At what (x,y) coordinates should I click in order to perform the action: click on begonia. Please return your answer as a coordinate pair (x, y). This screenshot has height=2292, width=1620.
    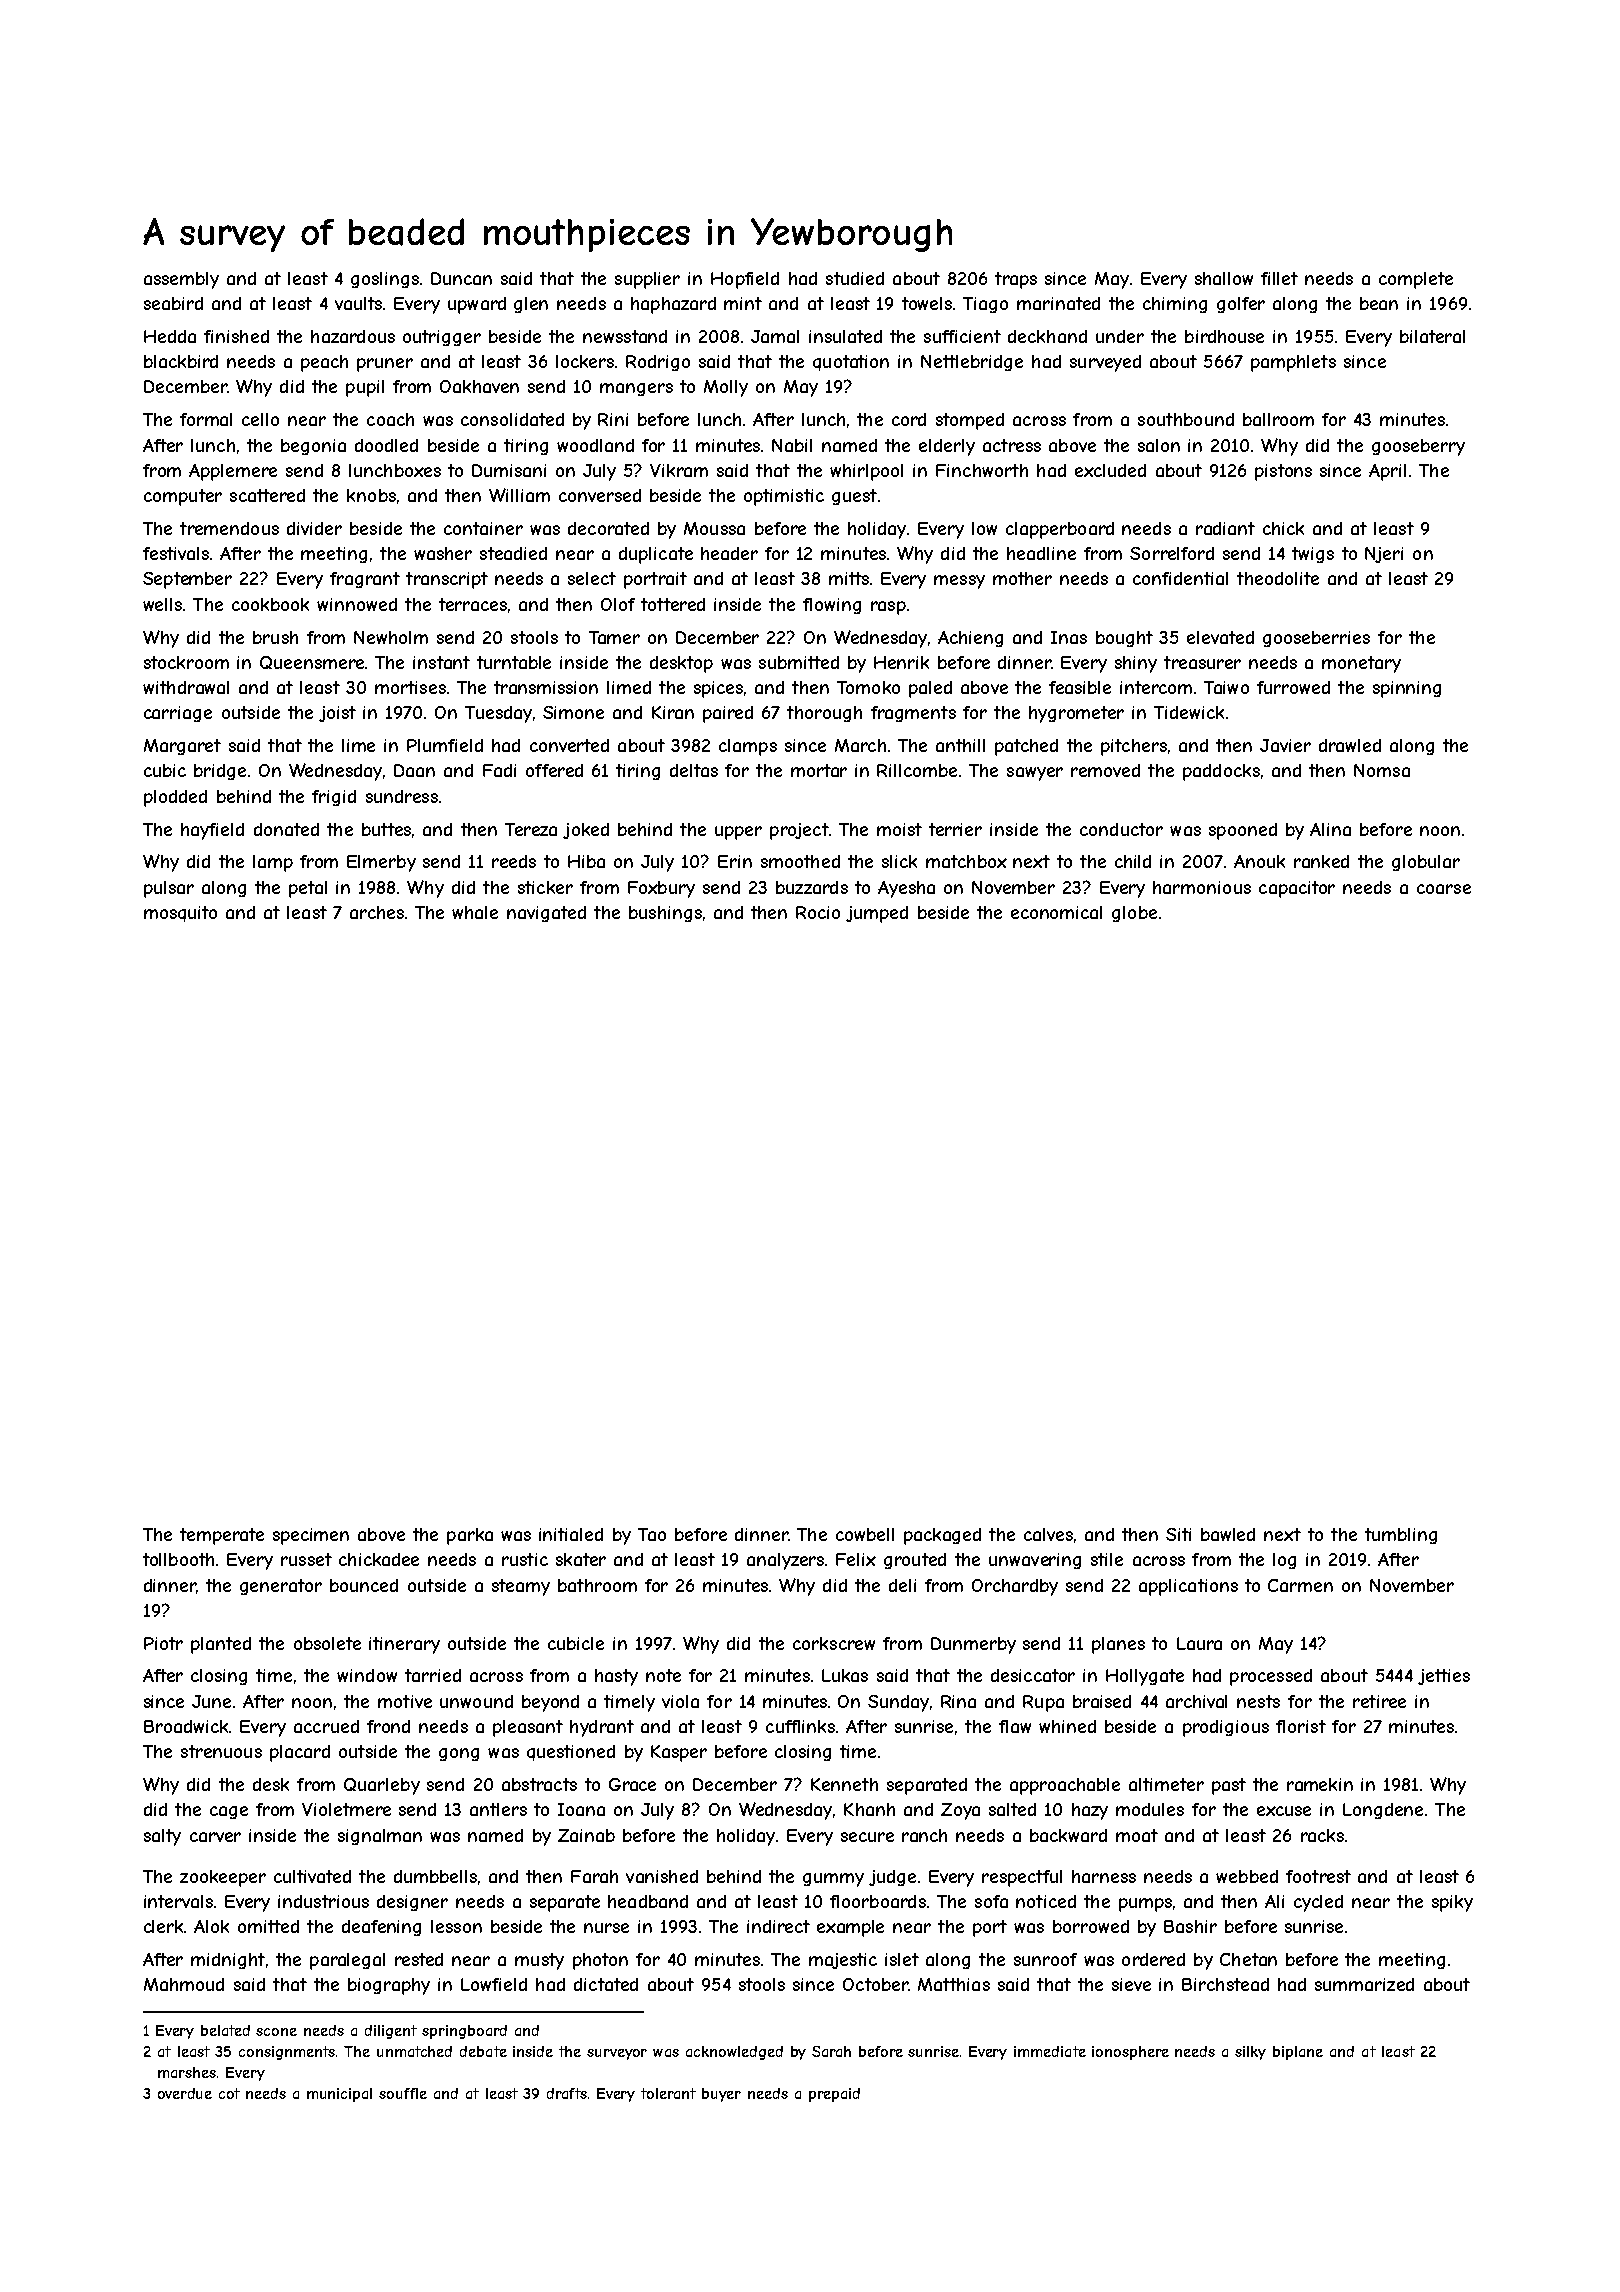
    Looking at the image, I should click on (313, 447).
